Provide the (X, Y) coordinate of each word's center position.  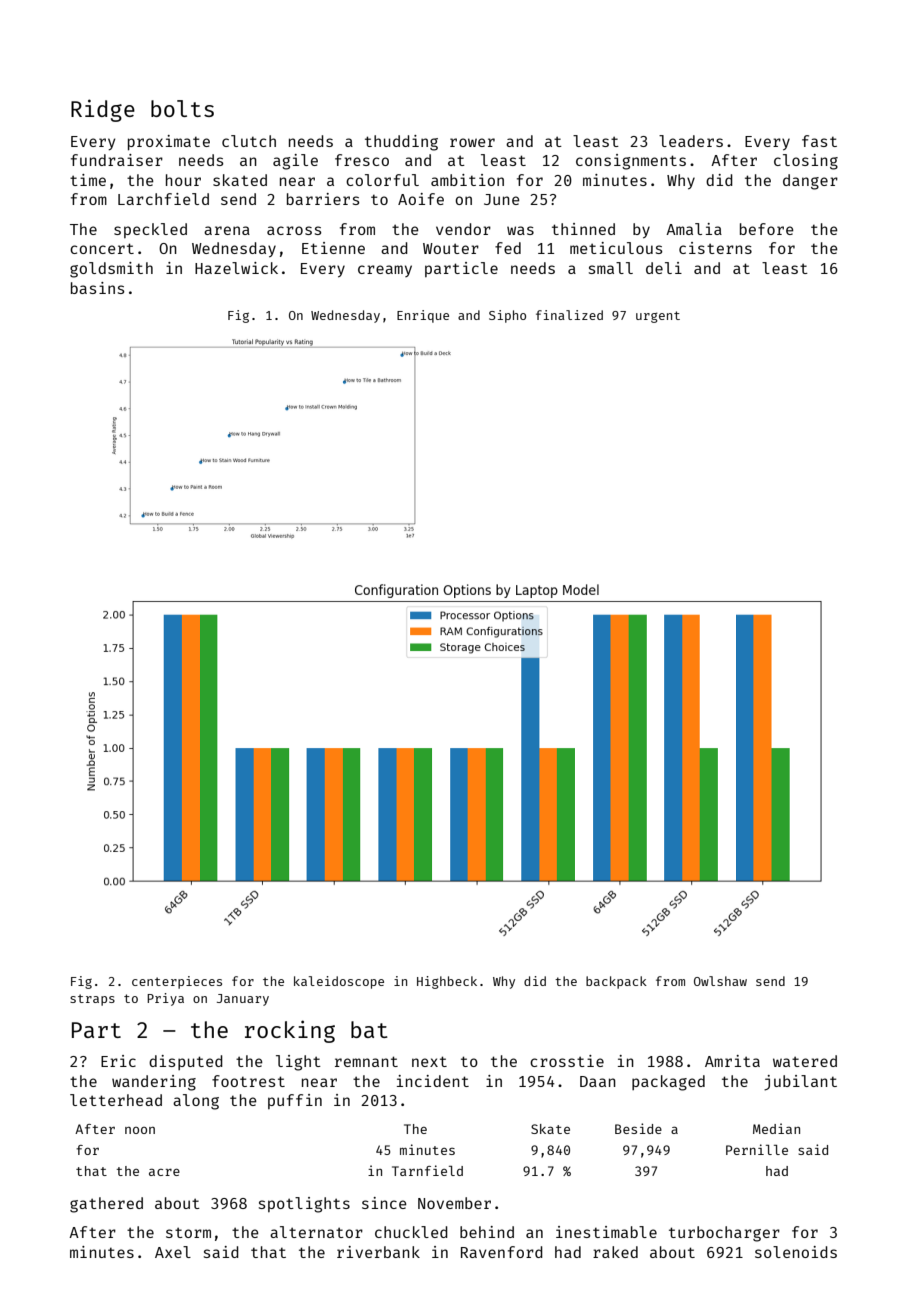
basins (97, 288)
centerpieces (177, 982)
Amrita (732, 1061)
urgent (658, 317)
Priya (165, 999)
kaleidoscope (339, 982)
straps (92, 1000)
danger (810, 182)
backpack (616, 982)
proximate (169, 142)
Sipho (507, 316)
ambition (467, 180)
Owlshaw (720, 981)
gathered (106, 1205)
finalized (569, 315)
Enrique (423, 316)
